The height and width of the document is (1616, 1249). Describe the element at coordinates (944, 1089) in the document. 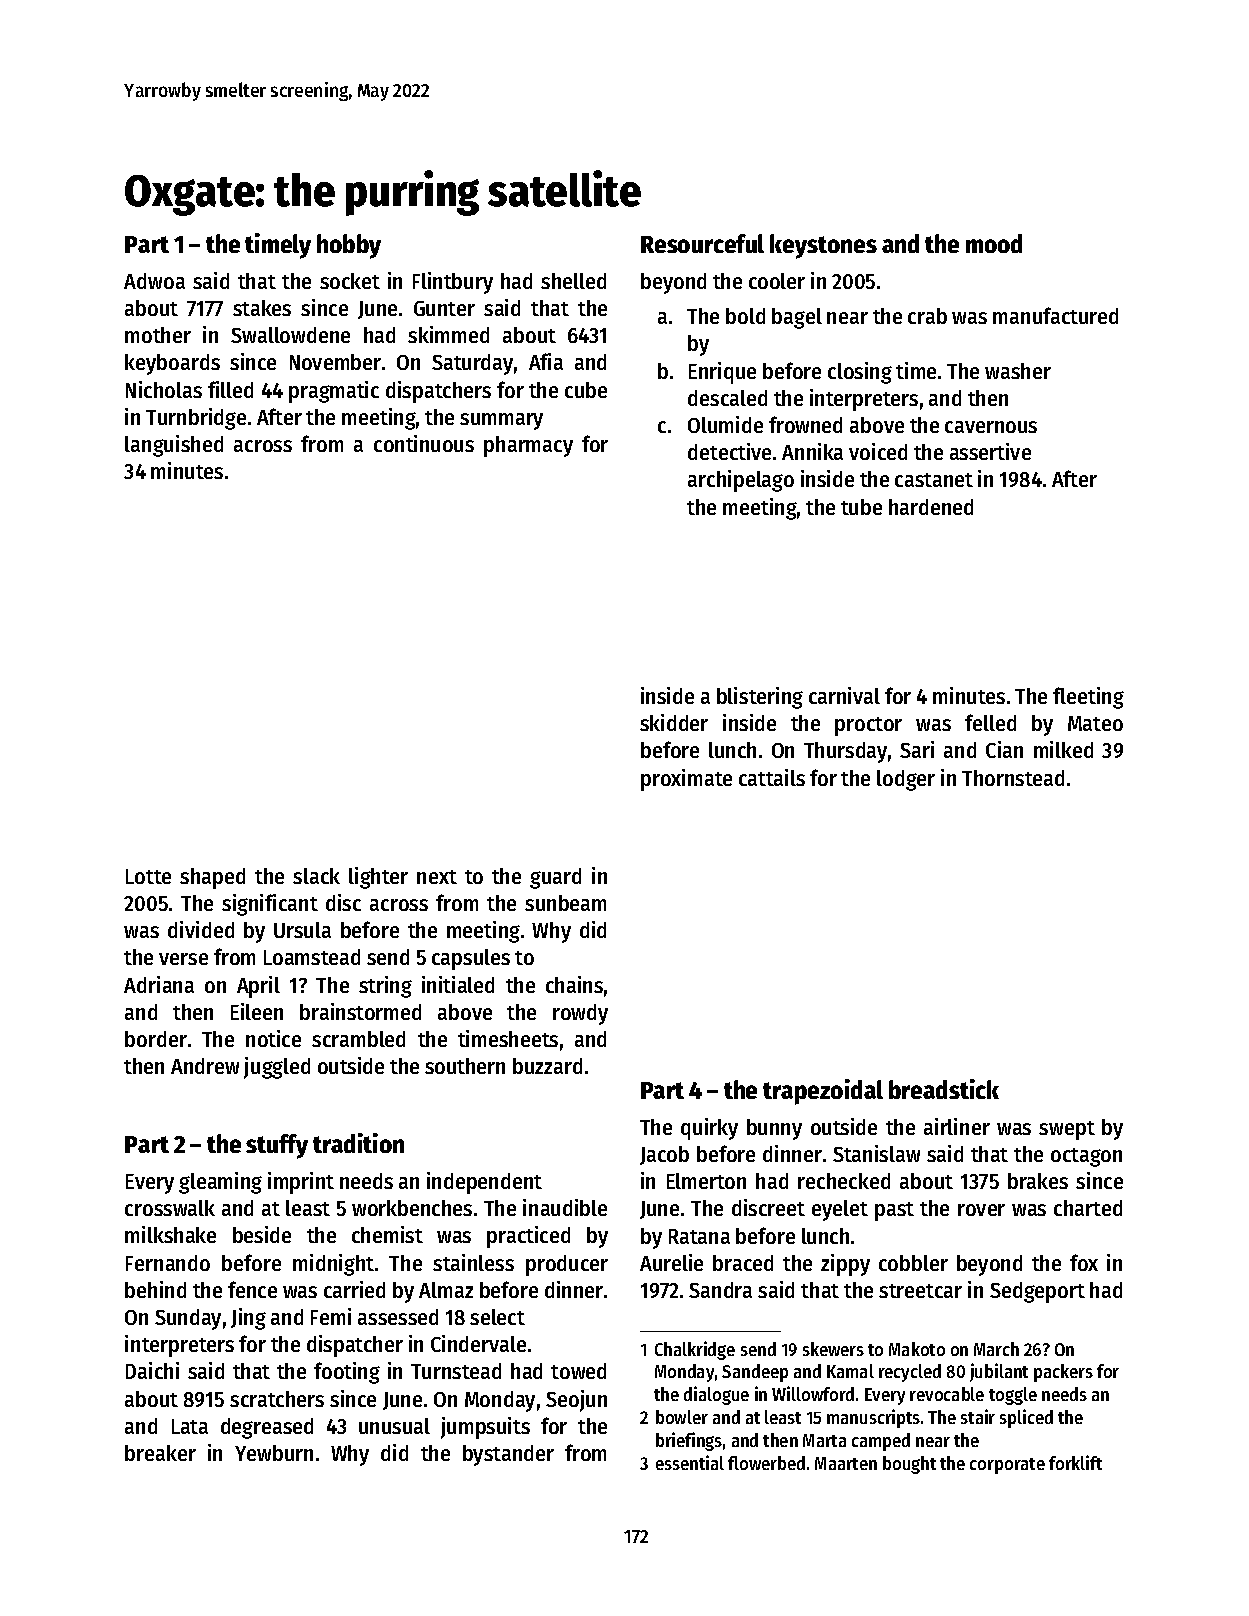

I see `breadstick` at that location.
